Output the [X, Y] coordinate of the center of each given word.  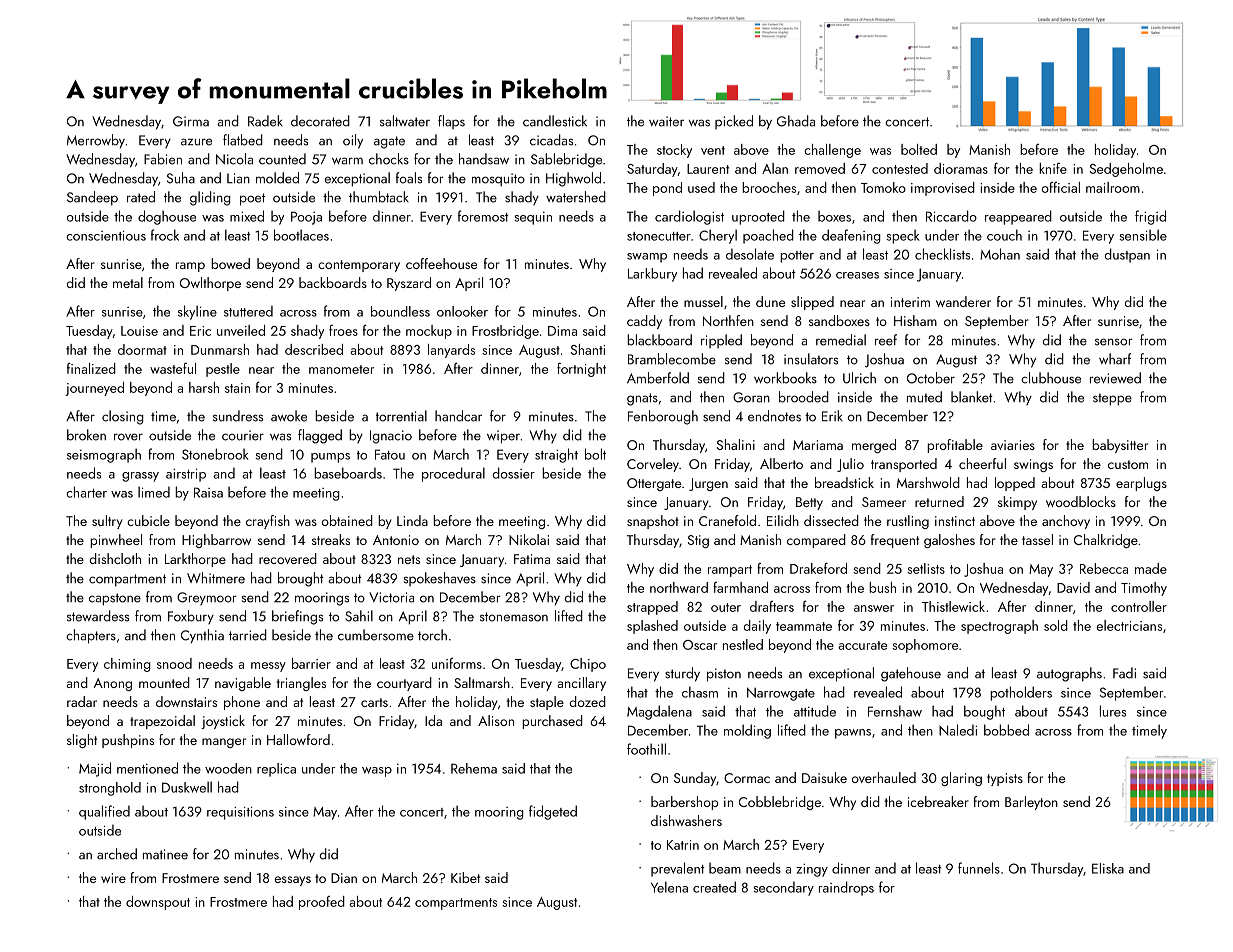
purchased [552, 722]
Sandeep [92, 198]
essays [293, 881]
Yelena [669, 887]
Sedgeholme [1126, 170]
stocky [674, 151]
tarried [248, 635]
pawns [853, 734]
